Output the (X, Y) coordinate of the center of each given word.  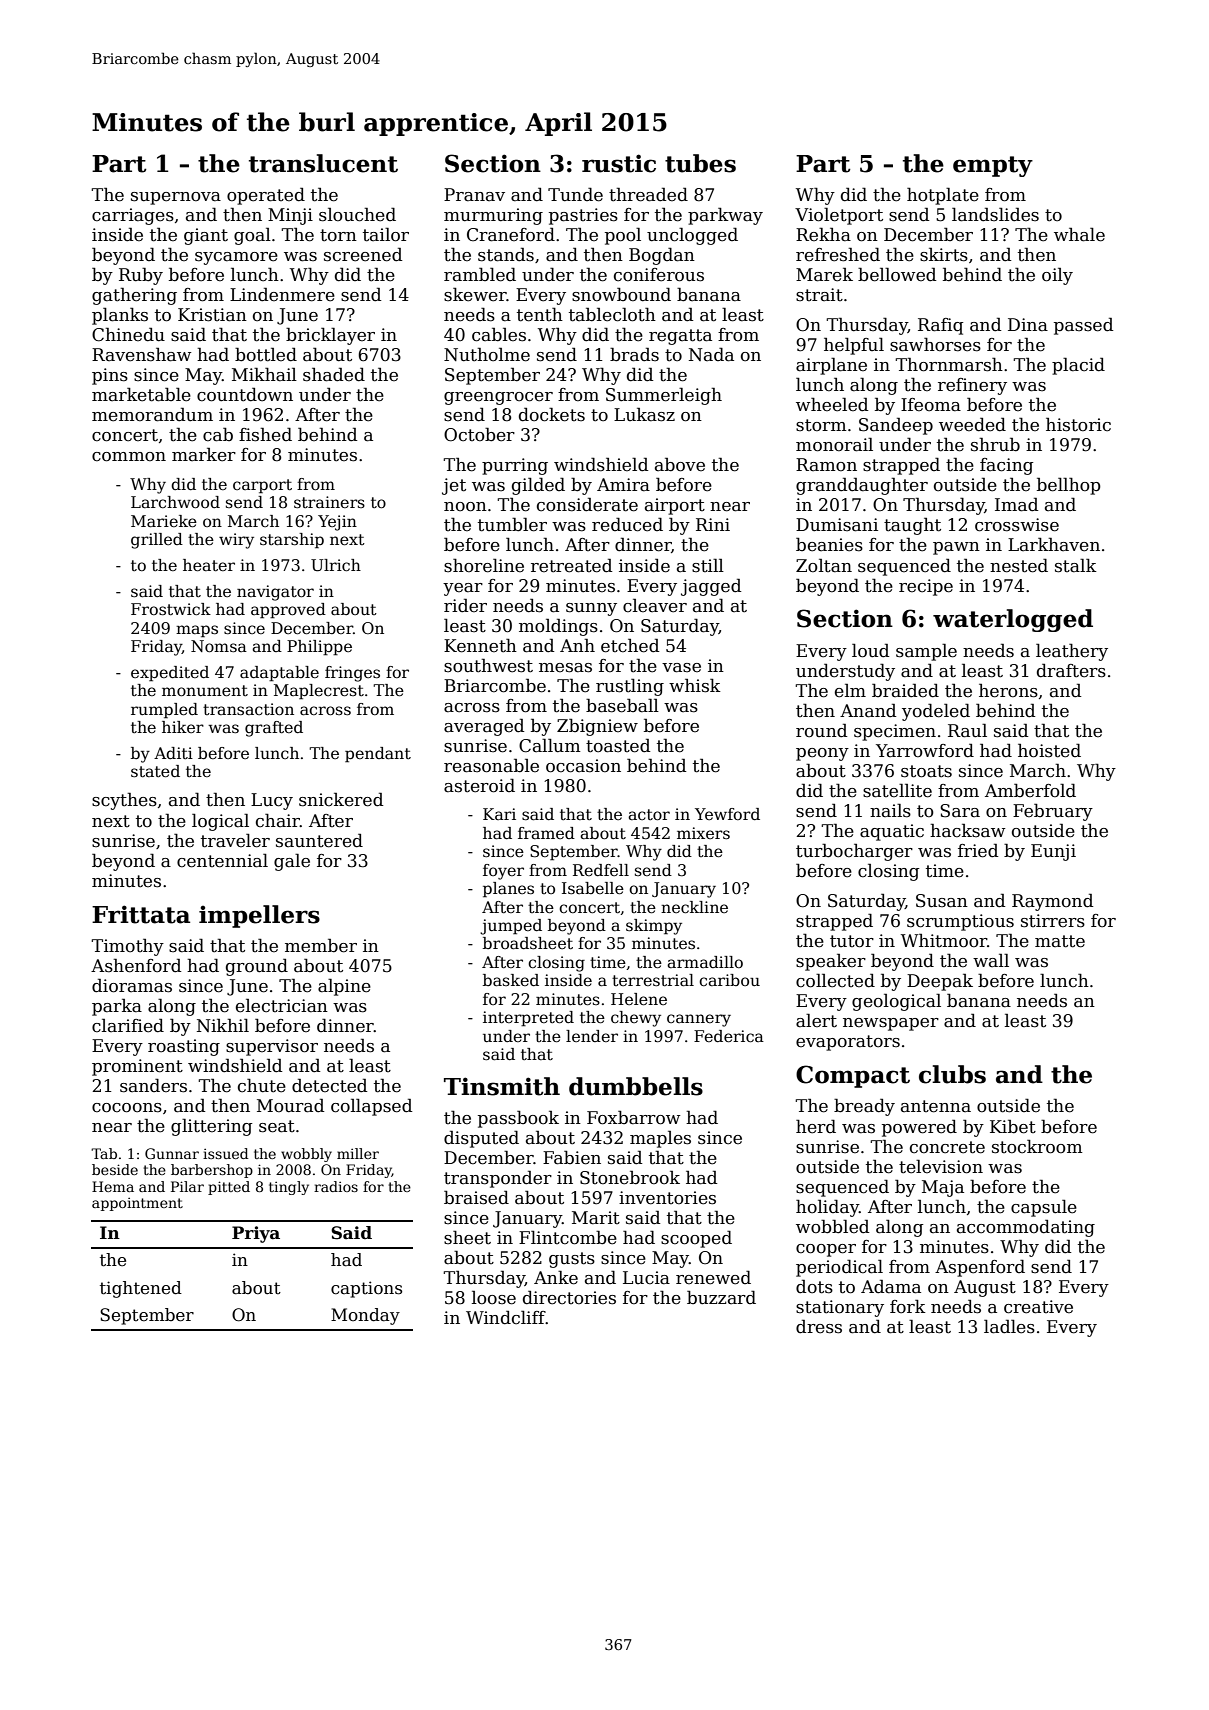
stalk (1076, 565)
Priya (256, 1234)
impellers (259, 916)
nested (1019, 566)
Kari (499, 814)
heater (209, 565)
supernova (176, 198)
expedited (170, 674)
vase (681, 668)
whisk (695, 685)
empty (993, 166)
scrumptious (960, 922)
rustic (619, 163)
